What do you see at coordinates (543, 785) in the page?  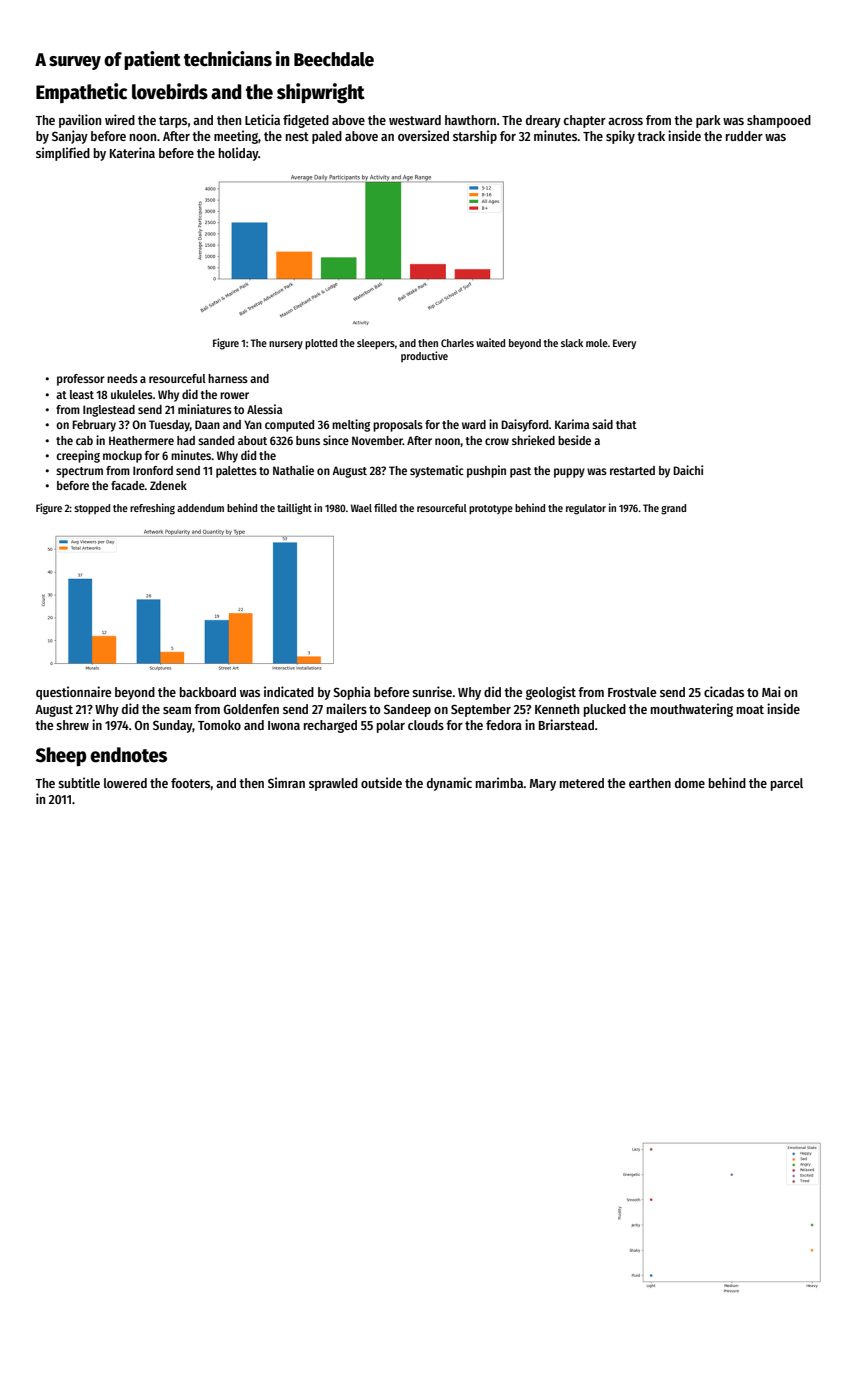 I see `Mary` at bounding box center [543, 785].
